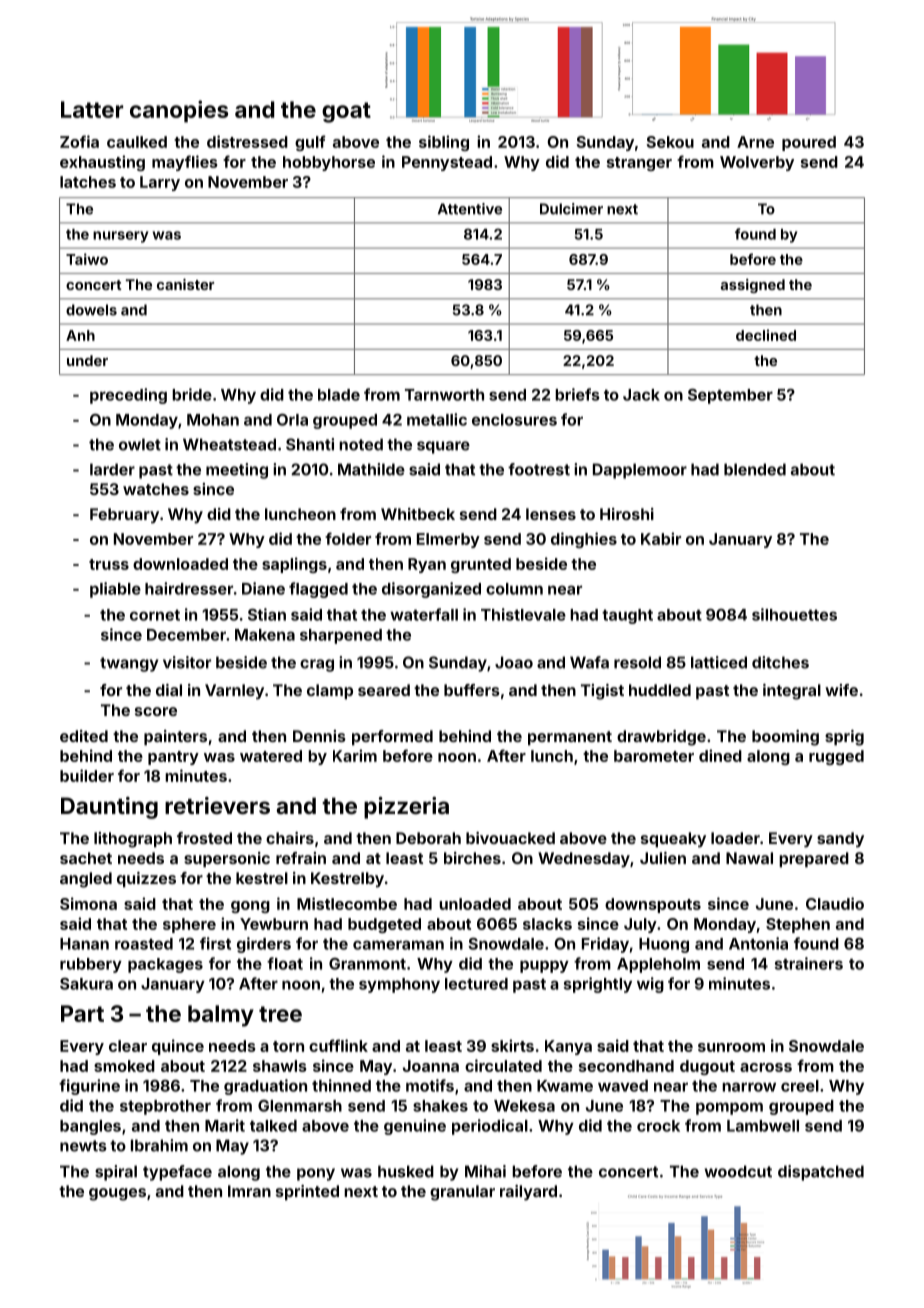 This screenshot has width=924, height=1308. I want to click on Claudio, so click(835, 903).
